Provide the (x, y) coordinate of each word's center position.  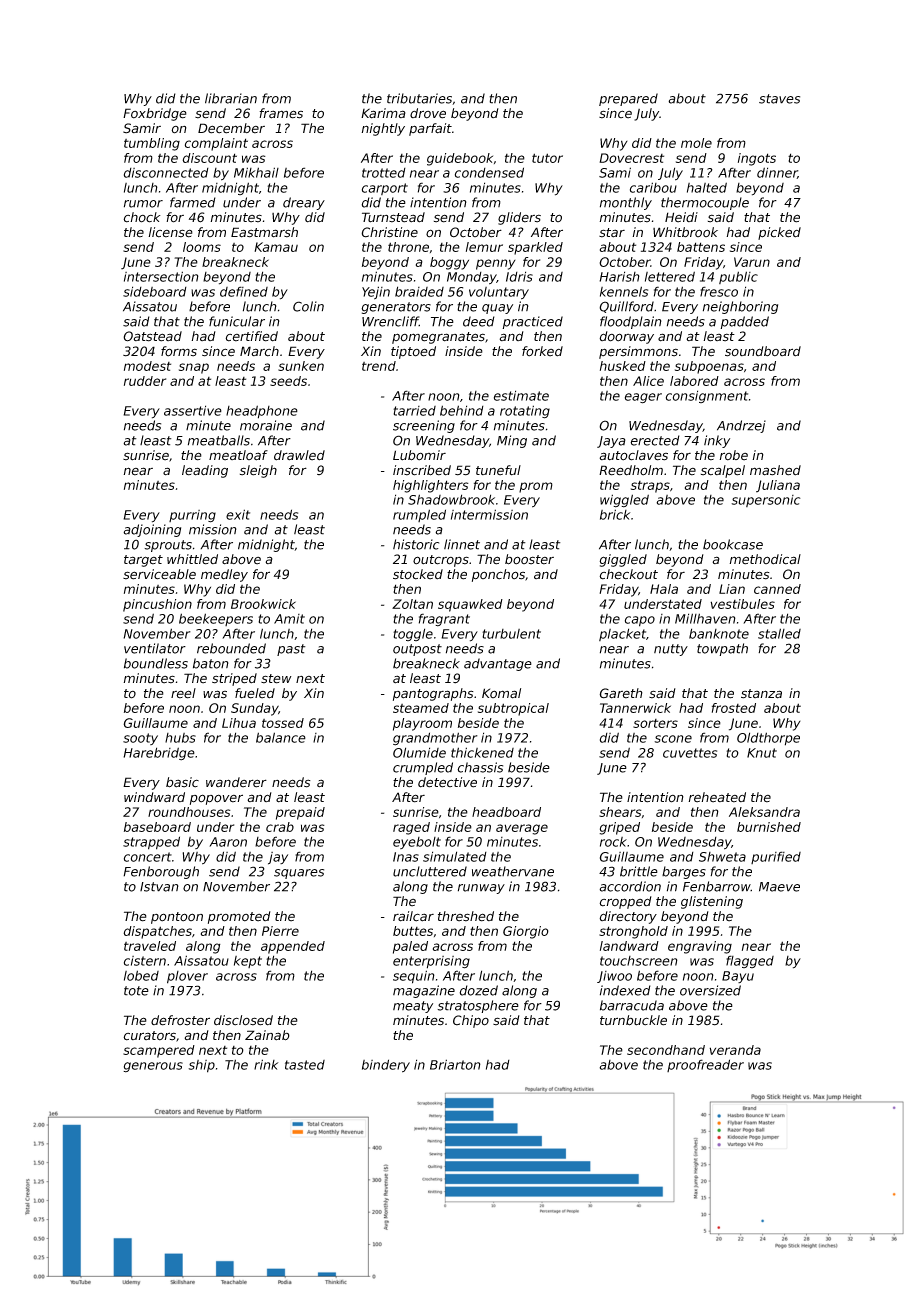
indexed (625, 990)
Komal (501, 693)
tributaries (419, 98)
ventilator (155, 648)
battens (701, 247)
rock (613, 842)
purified (776, 857)
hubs (180, 738)
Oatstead (152, 336)
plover (187, 977)
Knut (762, 753)
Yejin (376, 293)
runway (481, 889)
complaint (216, 144)
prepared (628, 99)
